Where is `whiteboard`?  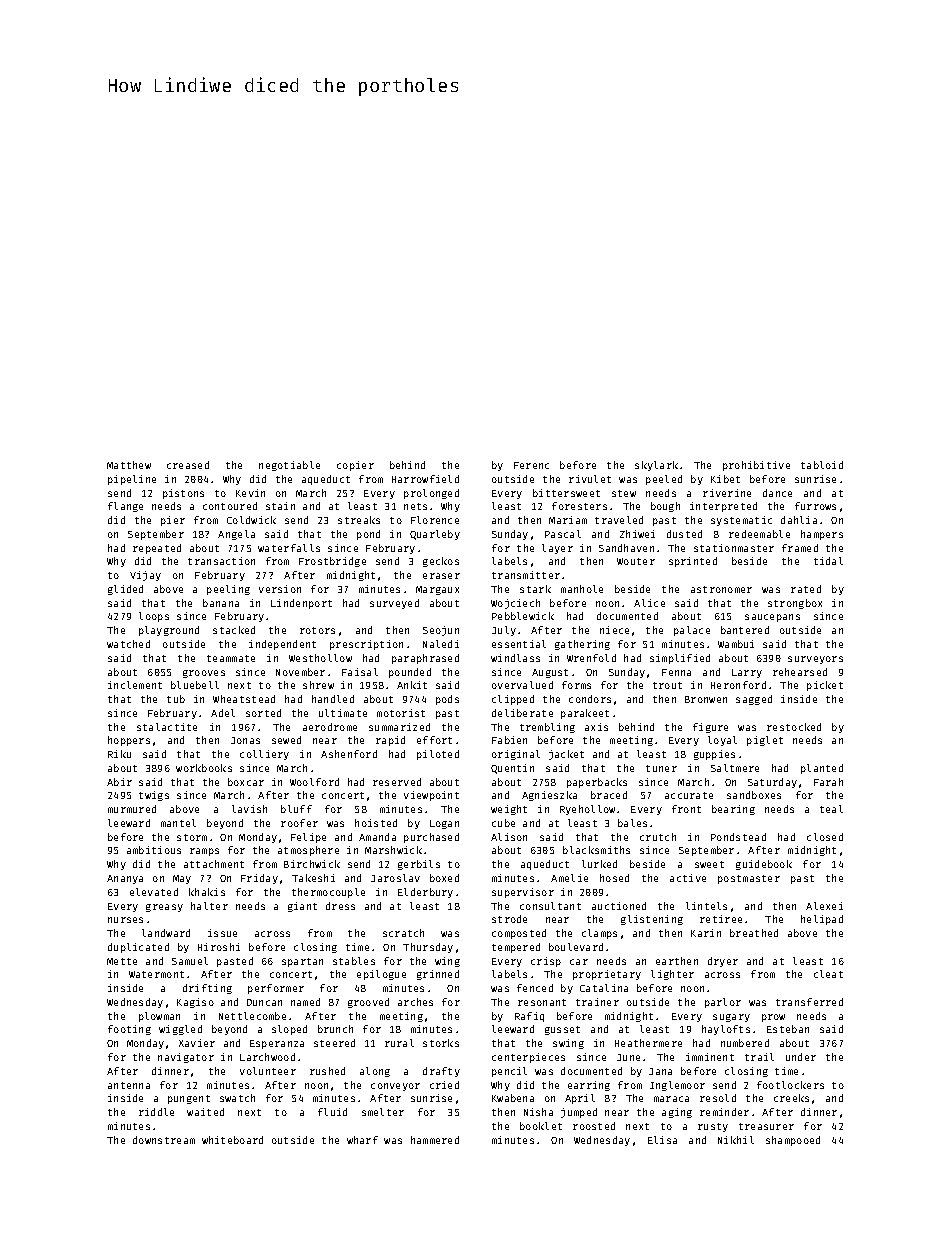 whiteboard is located at coordinates (232, 1140).
